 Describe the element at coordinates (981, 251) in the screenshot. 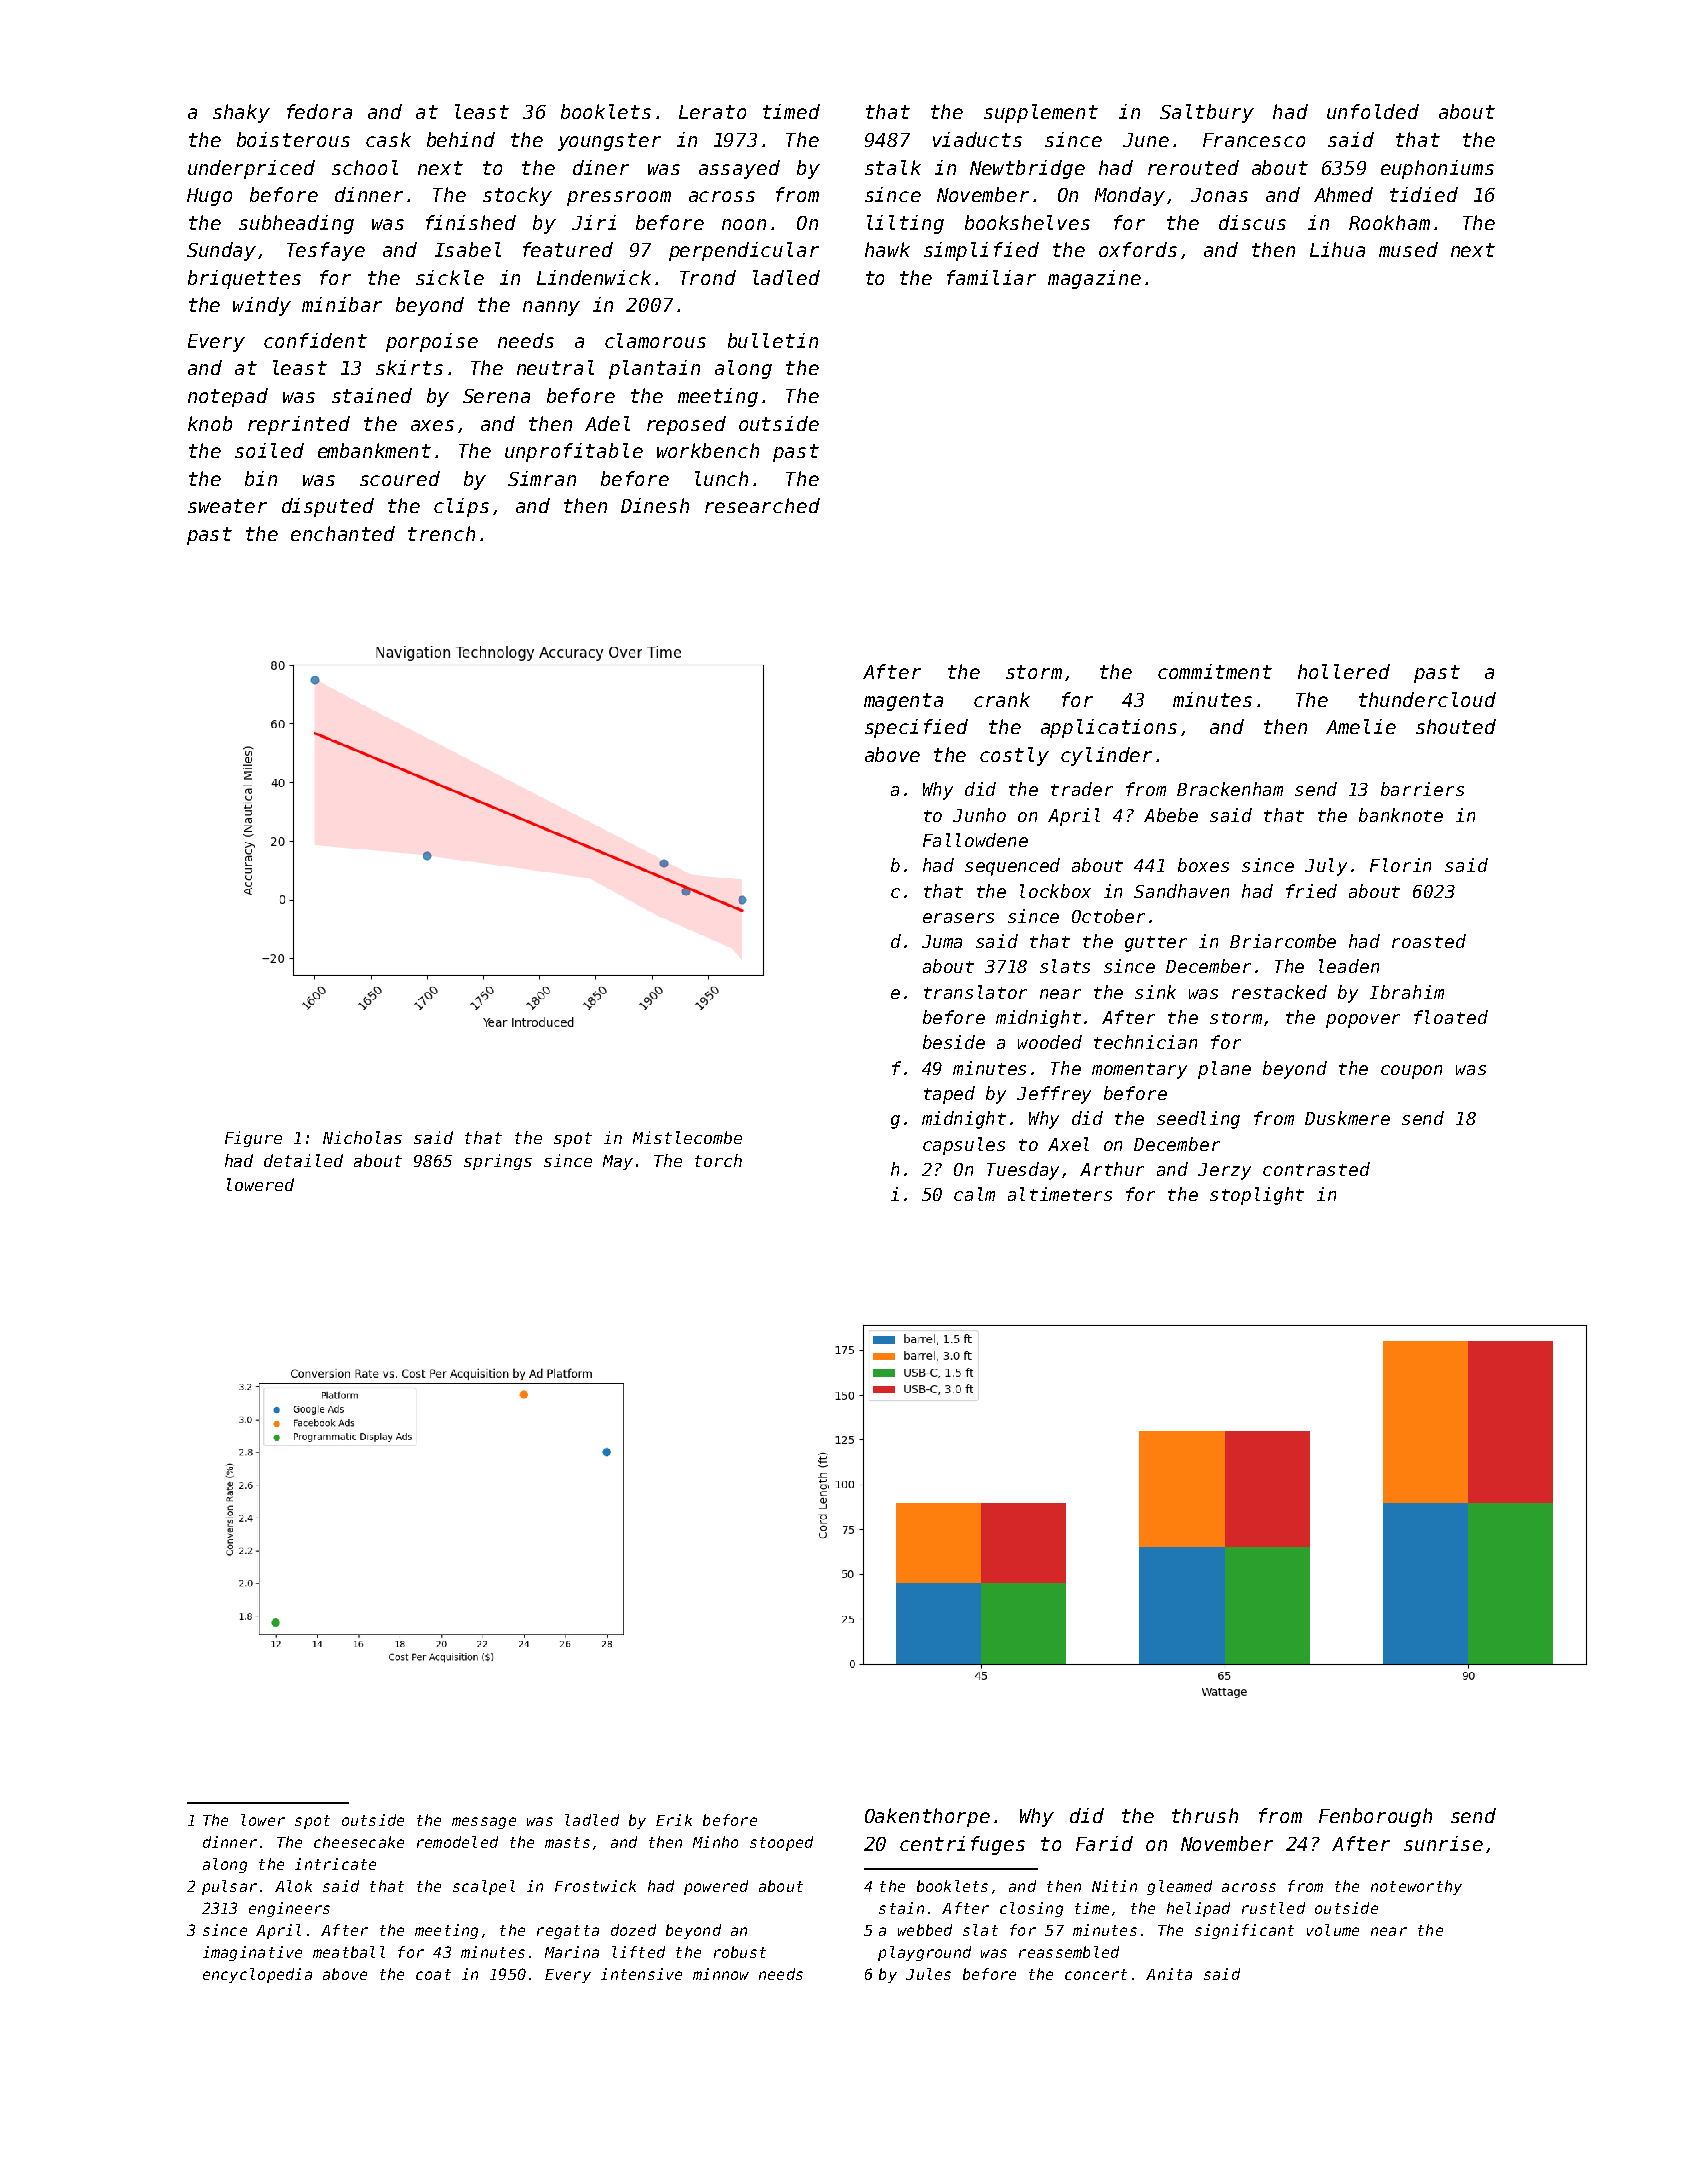

I see `simplified` at that location.
